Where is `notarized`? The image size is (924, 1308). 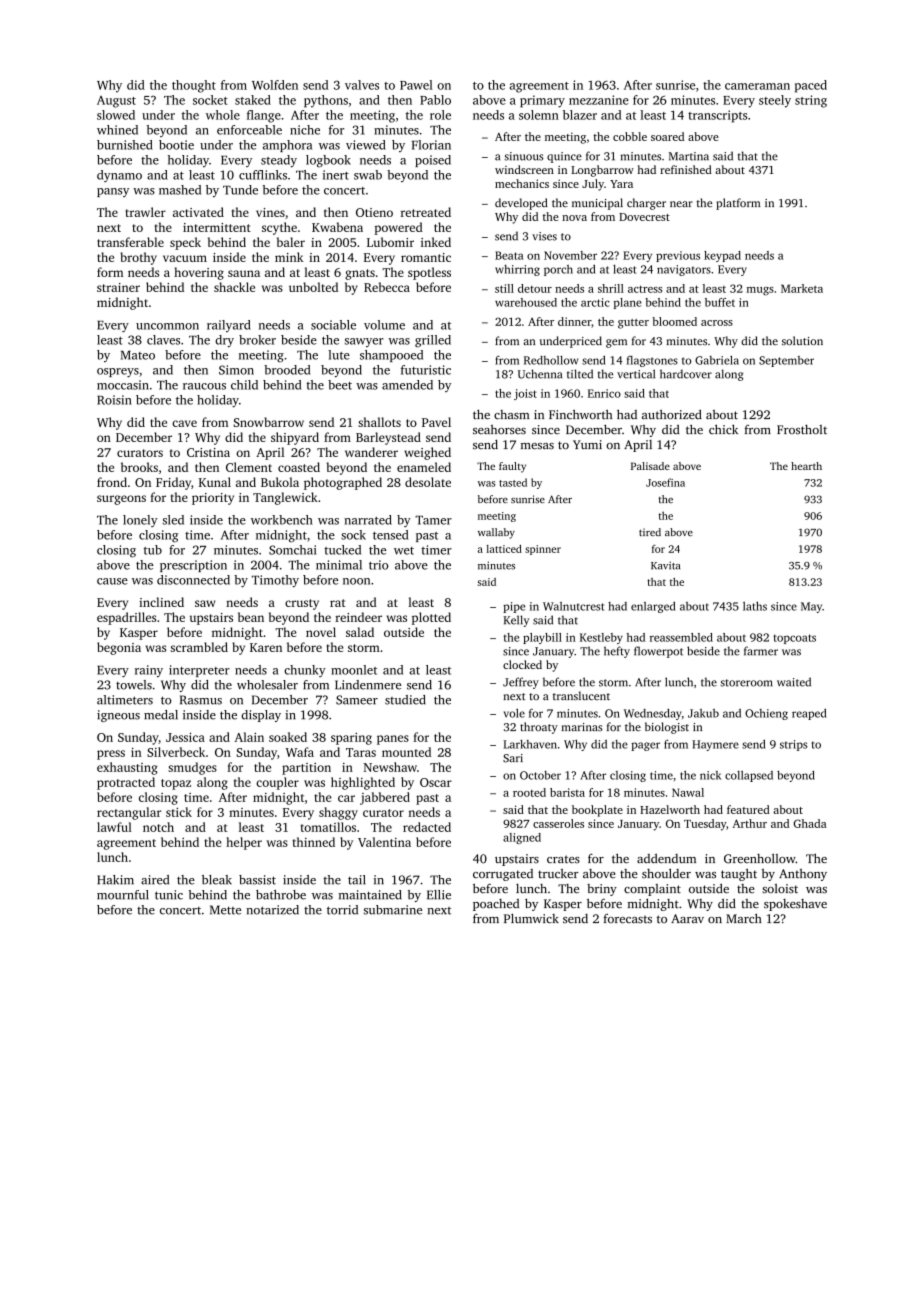
notarized is located at coordinates (272, 910).
